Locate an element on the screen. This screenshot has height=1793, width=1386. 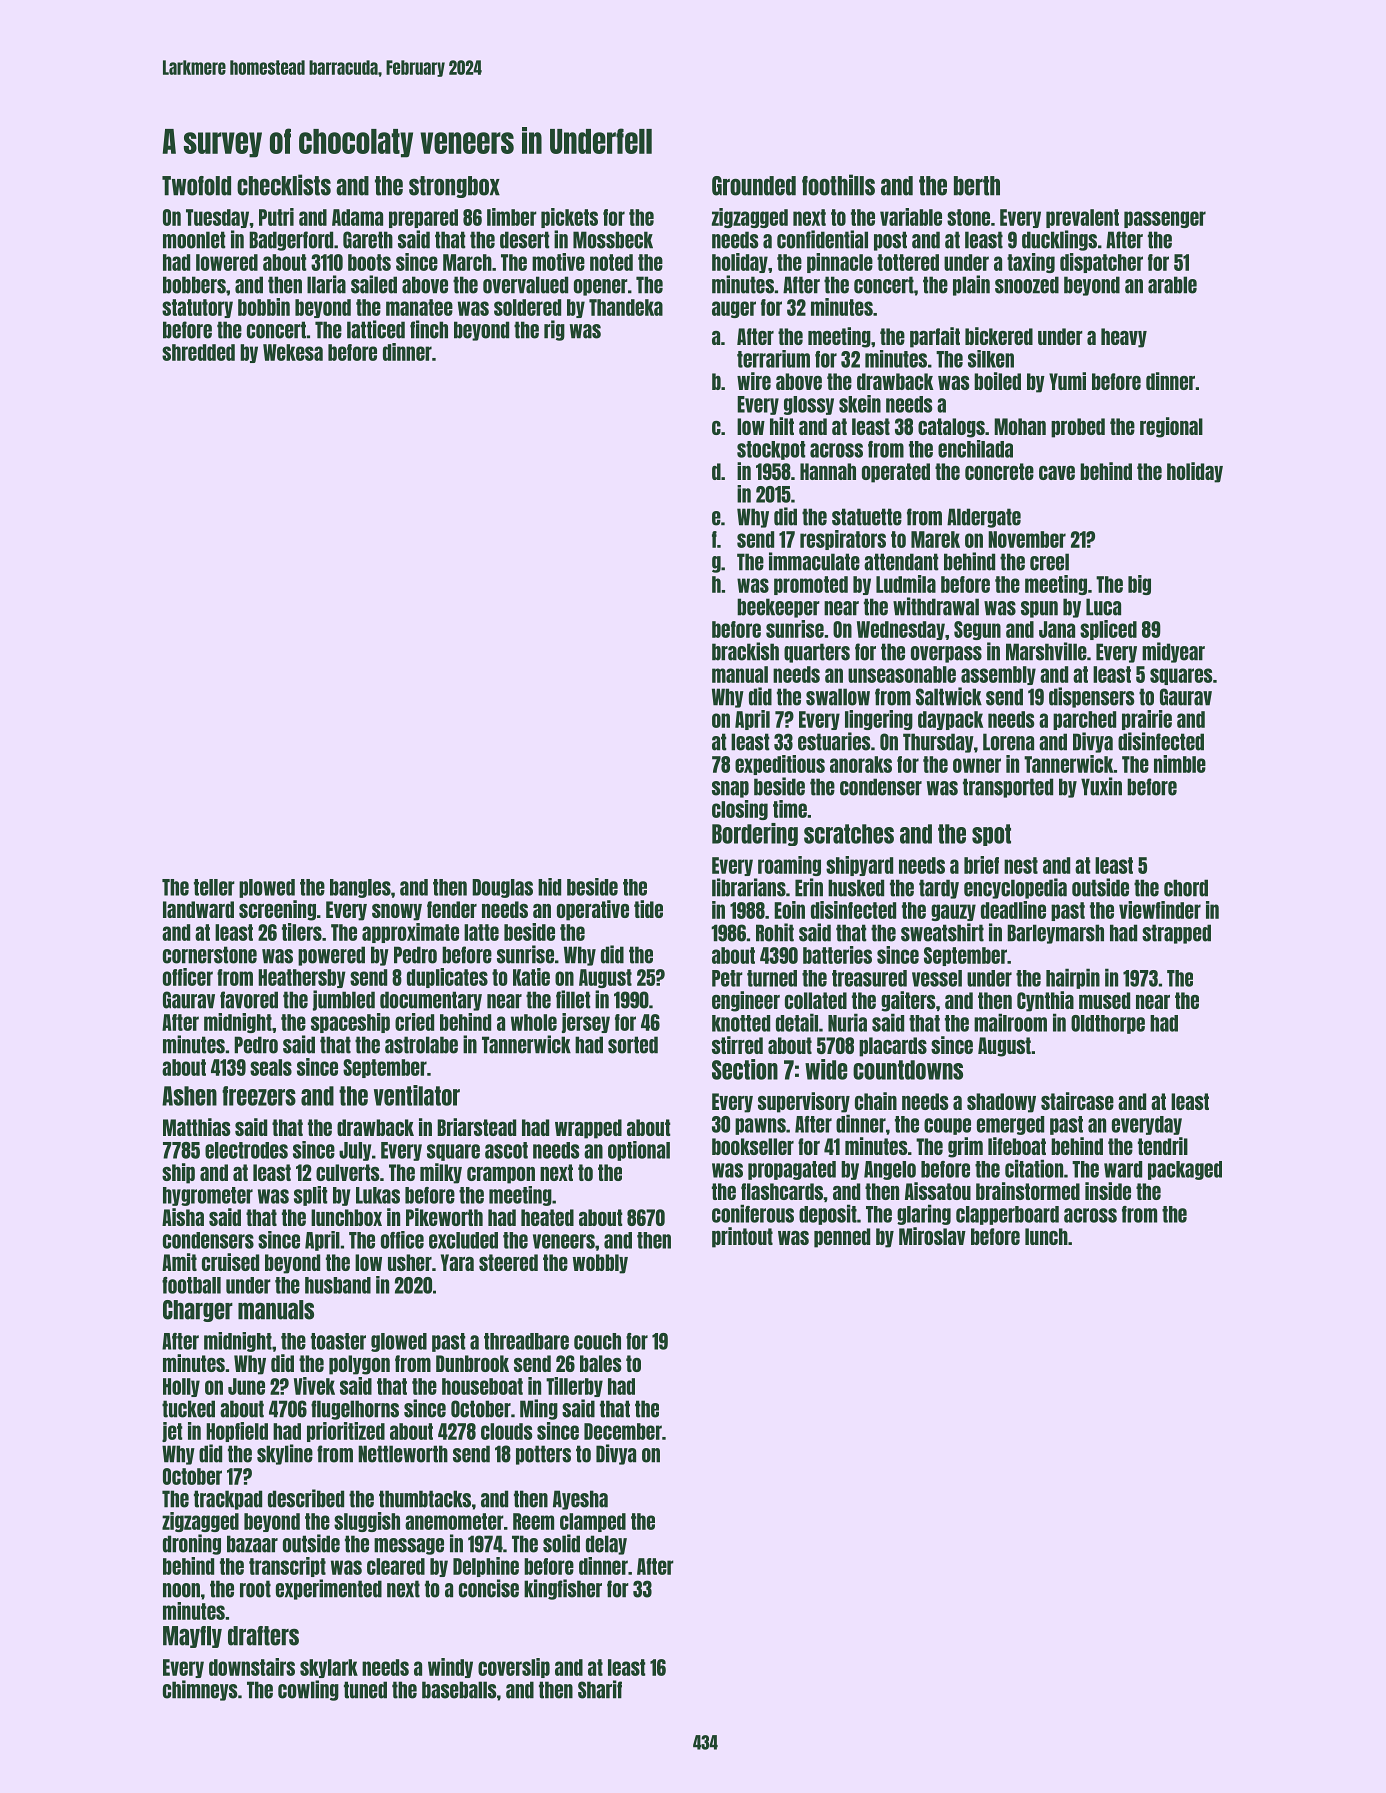
passenger is located at coordinates (1165, 219).
